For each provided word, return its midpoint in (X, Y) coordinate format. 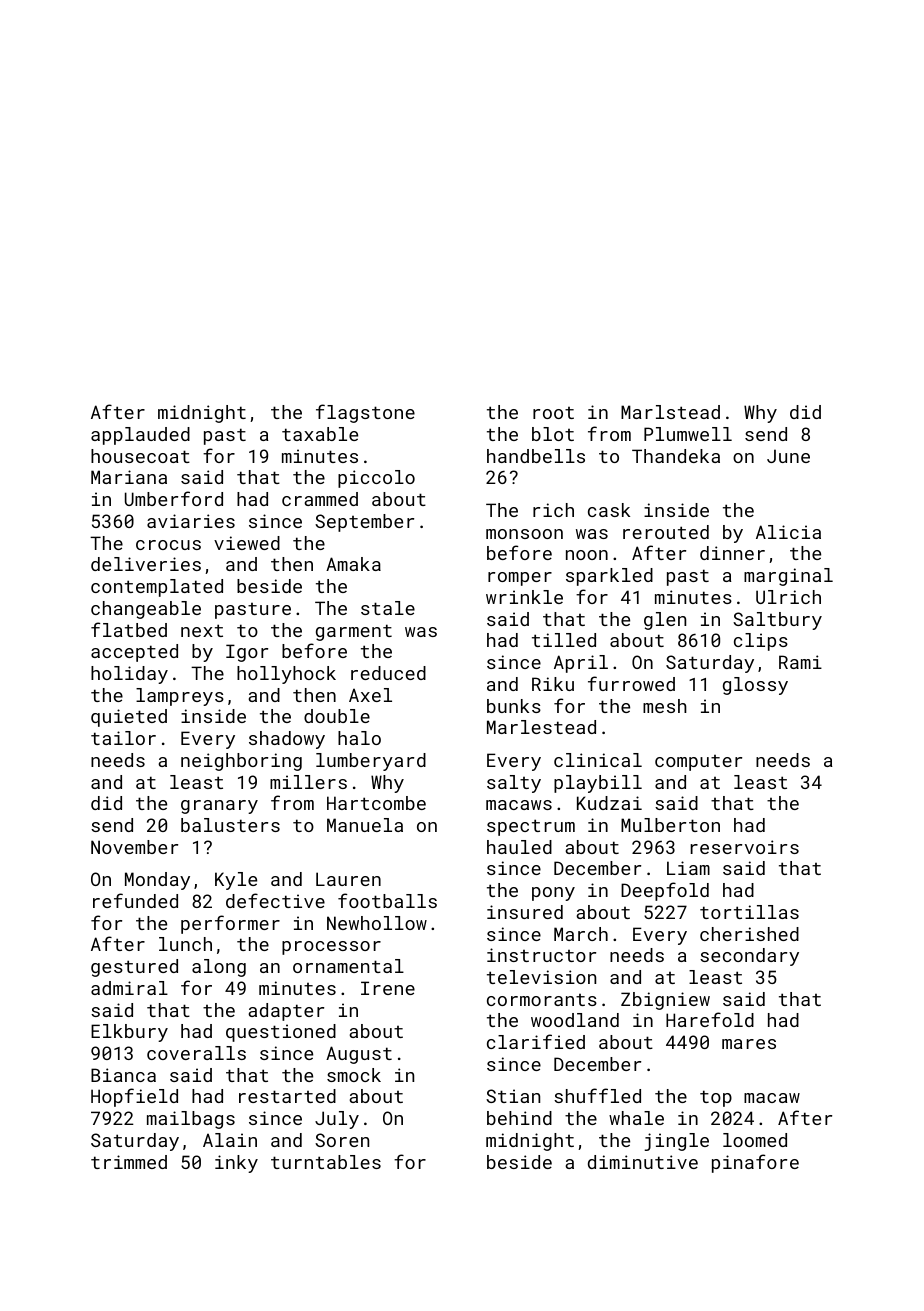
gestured (134, 968)
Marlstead (670, 412)
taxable (320, 434)
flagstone (365, 413)
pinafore (755, 1163)
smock (354, 1075)
